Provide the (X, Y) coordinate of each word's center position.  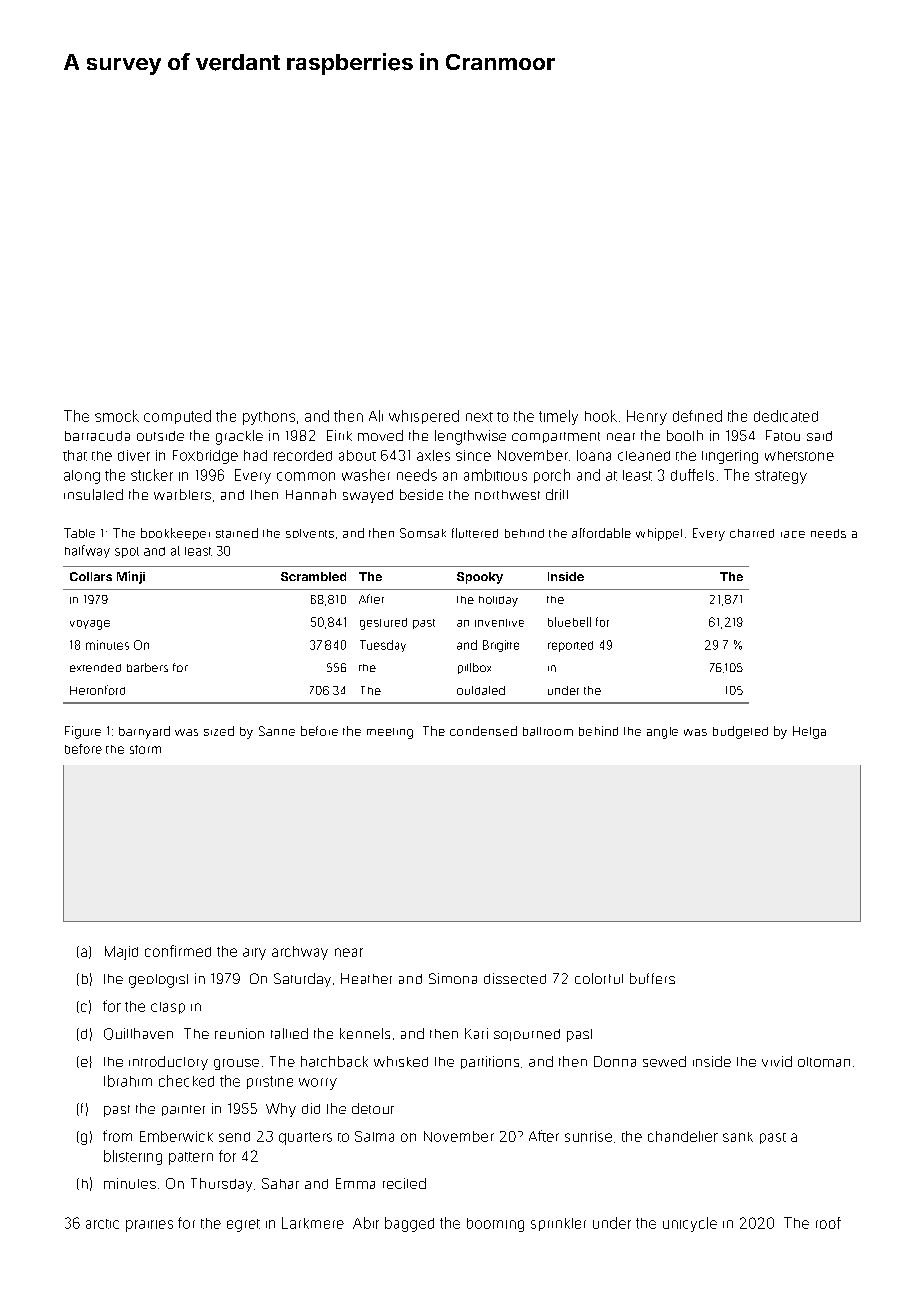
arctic (102, 1224)
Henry (647, 417)
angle (662, 733)
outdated (481, 690)
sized (219, 731)
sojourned (527, 1035)
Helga (809, 732)
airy (254, 954)
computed (177, 417)
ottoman (824, 1062)
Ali (376, 416)
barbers (147, 667)
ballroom (548, 731)
